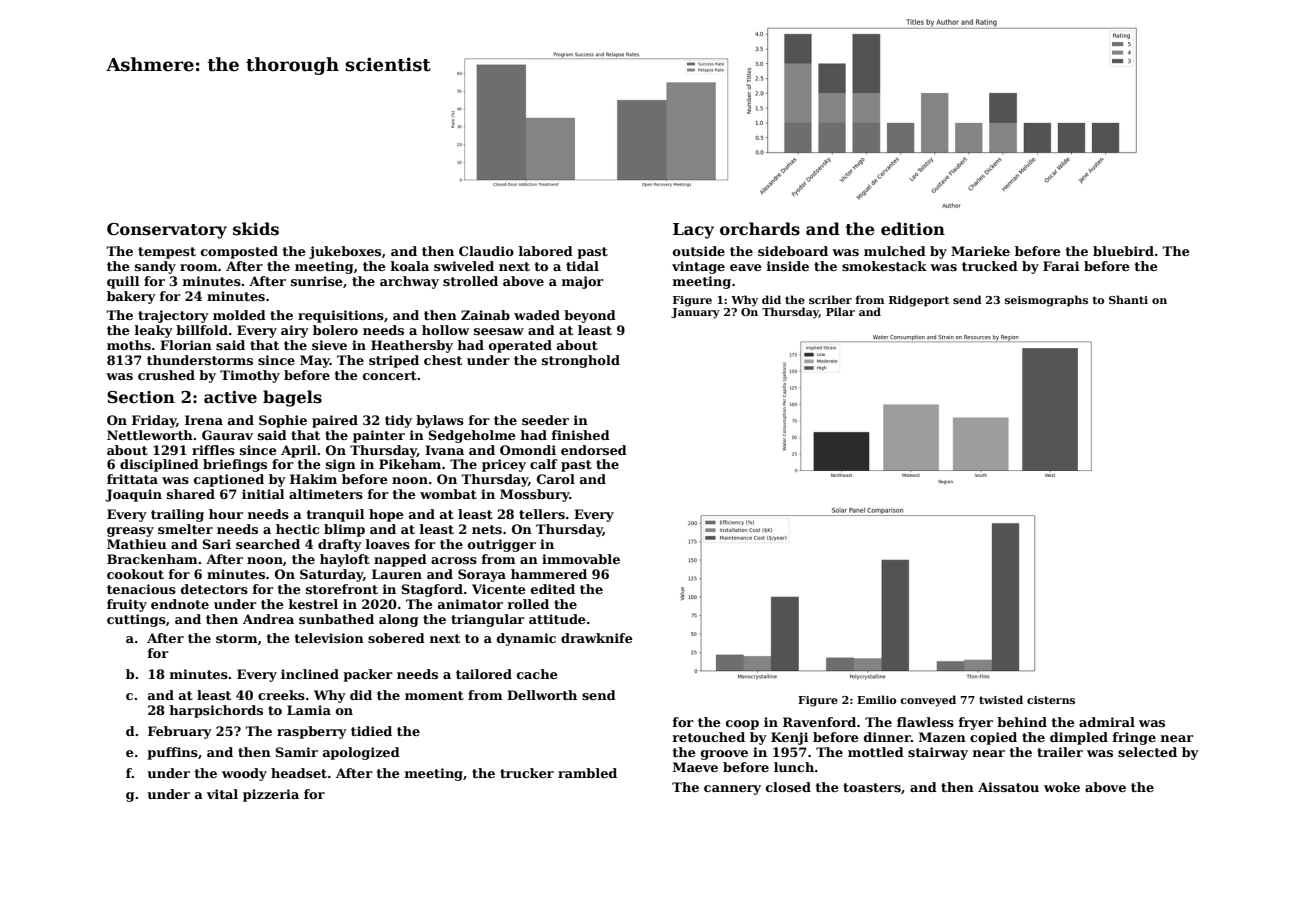 The height and width of the screenshot is (924, 1308). Describe the element at coordinates (724, 755) in the screenshot. I see `groove` at that location.
